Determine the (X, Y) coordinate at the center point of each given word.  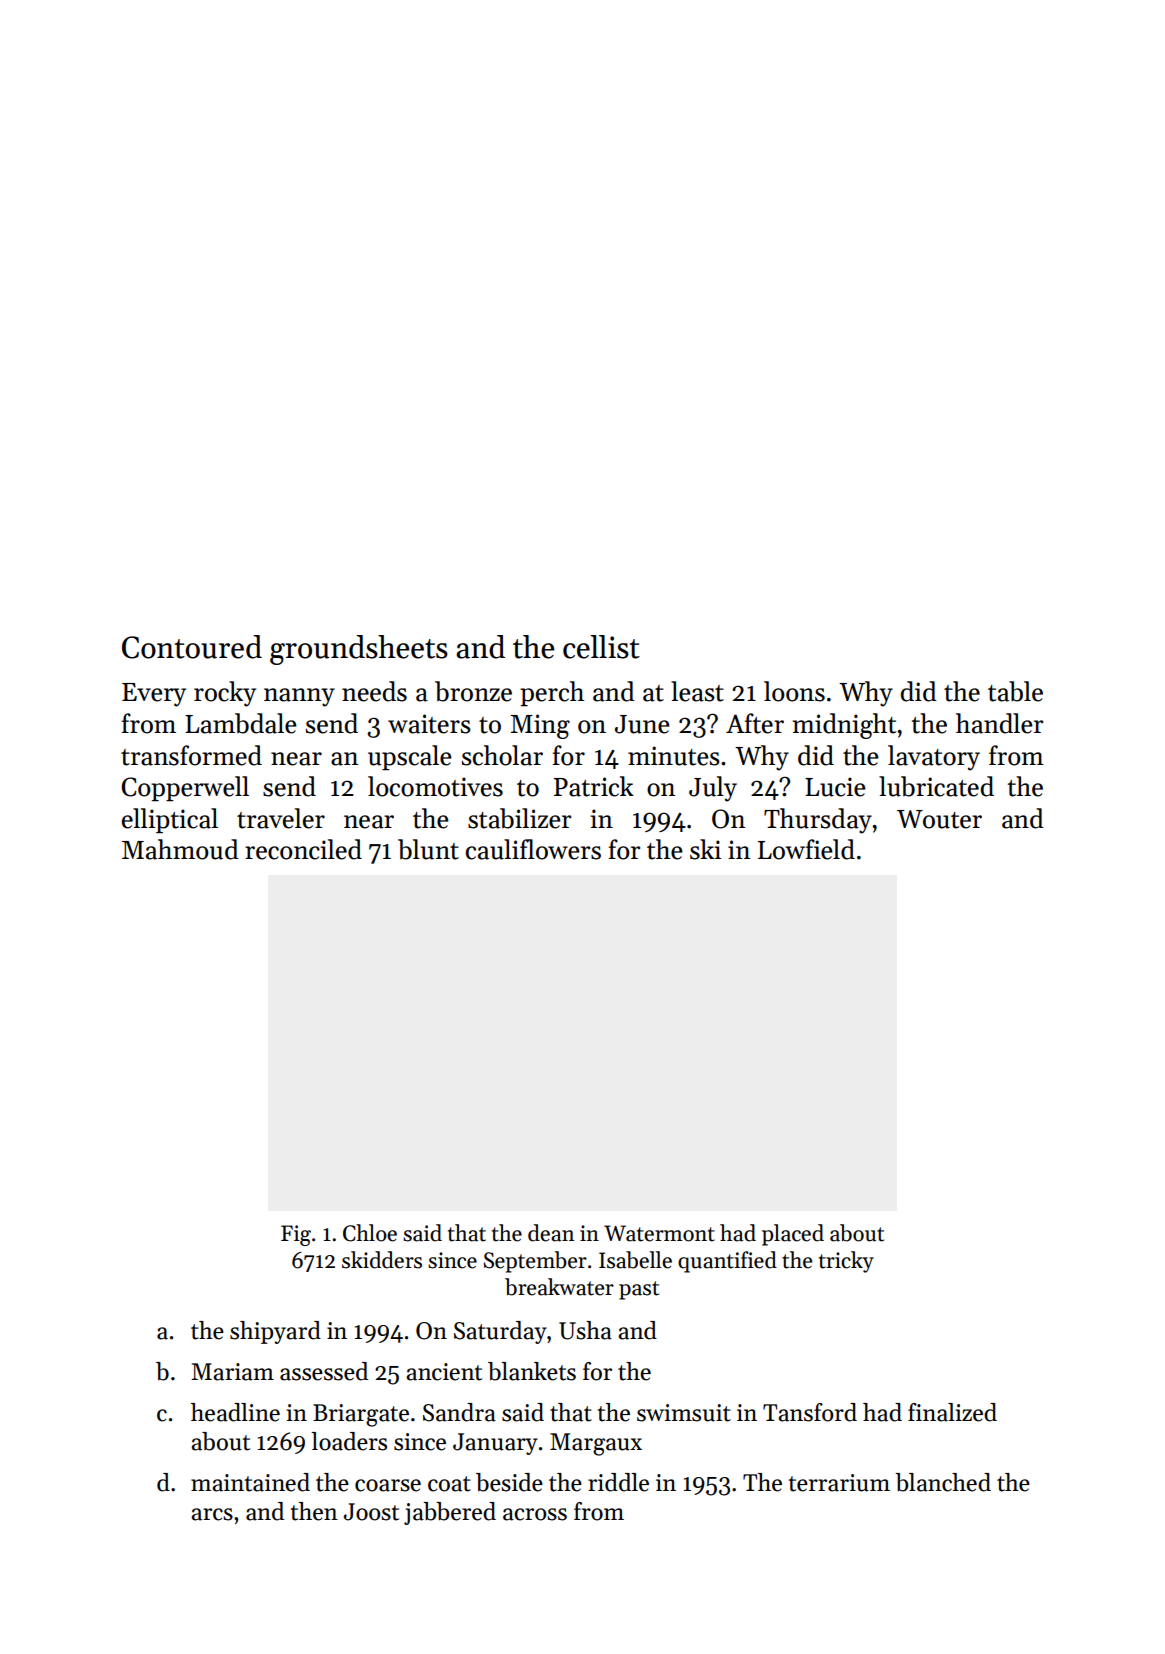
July (713, 789)
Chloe (370, 1233)
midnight (844, 726)
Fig (296, 1235)
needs (374, 691)
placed (793, 1235)
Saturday (500, 1332)
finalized (952, 1412)
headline (235, 1412)
